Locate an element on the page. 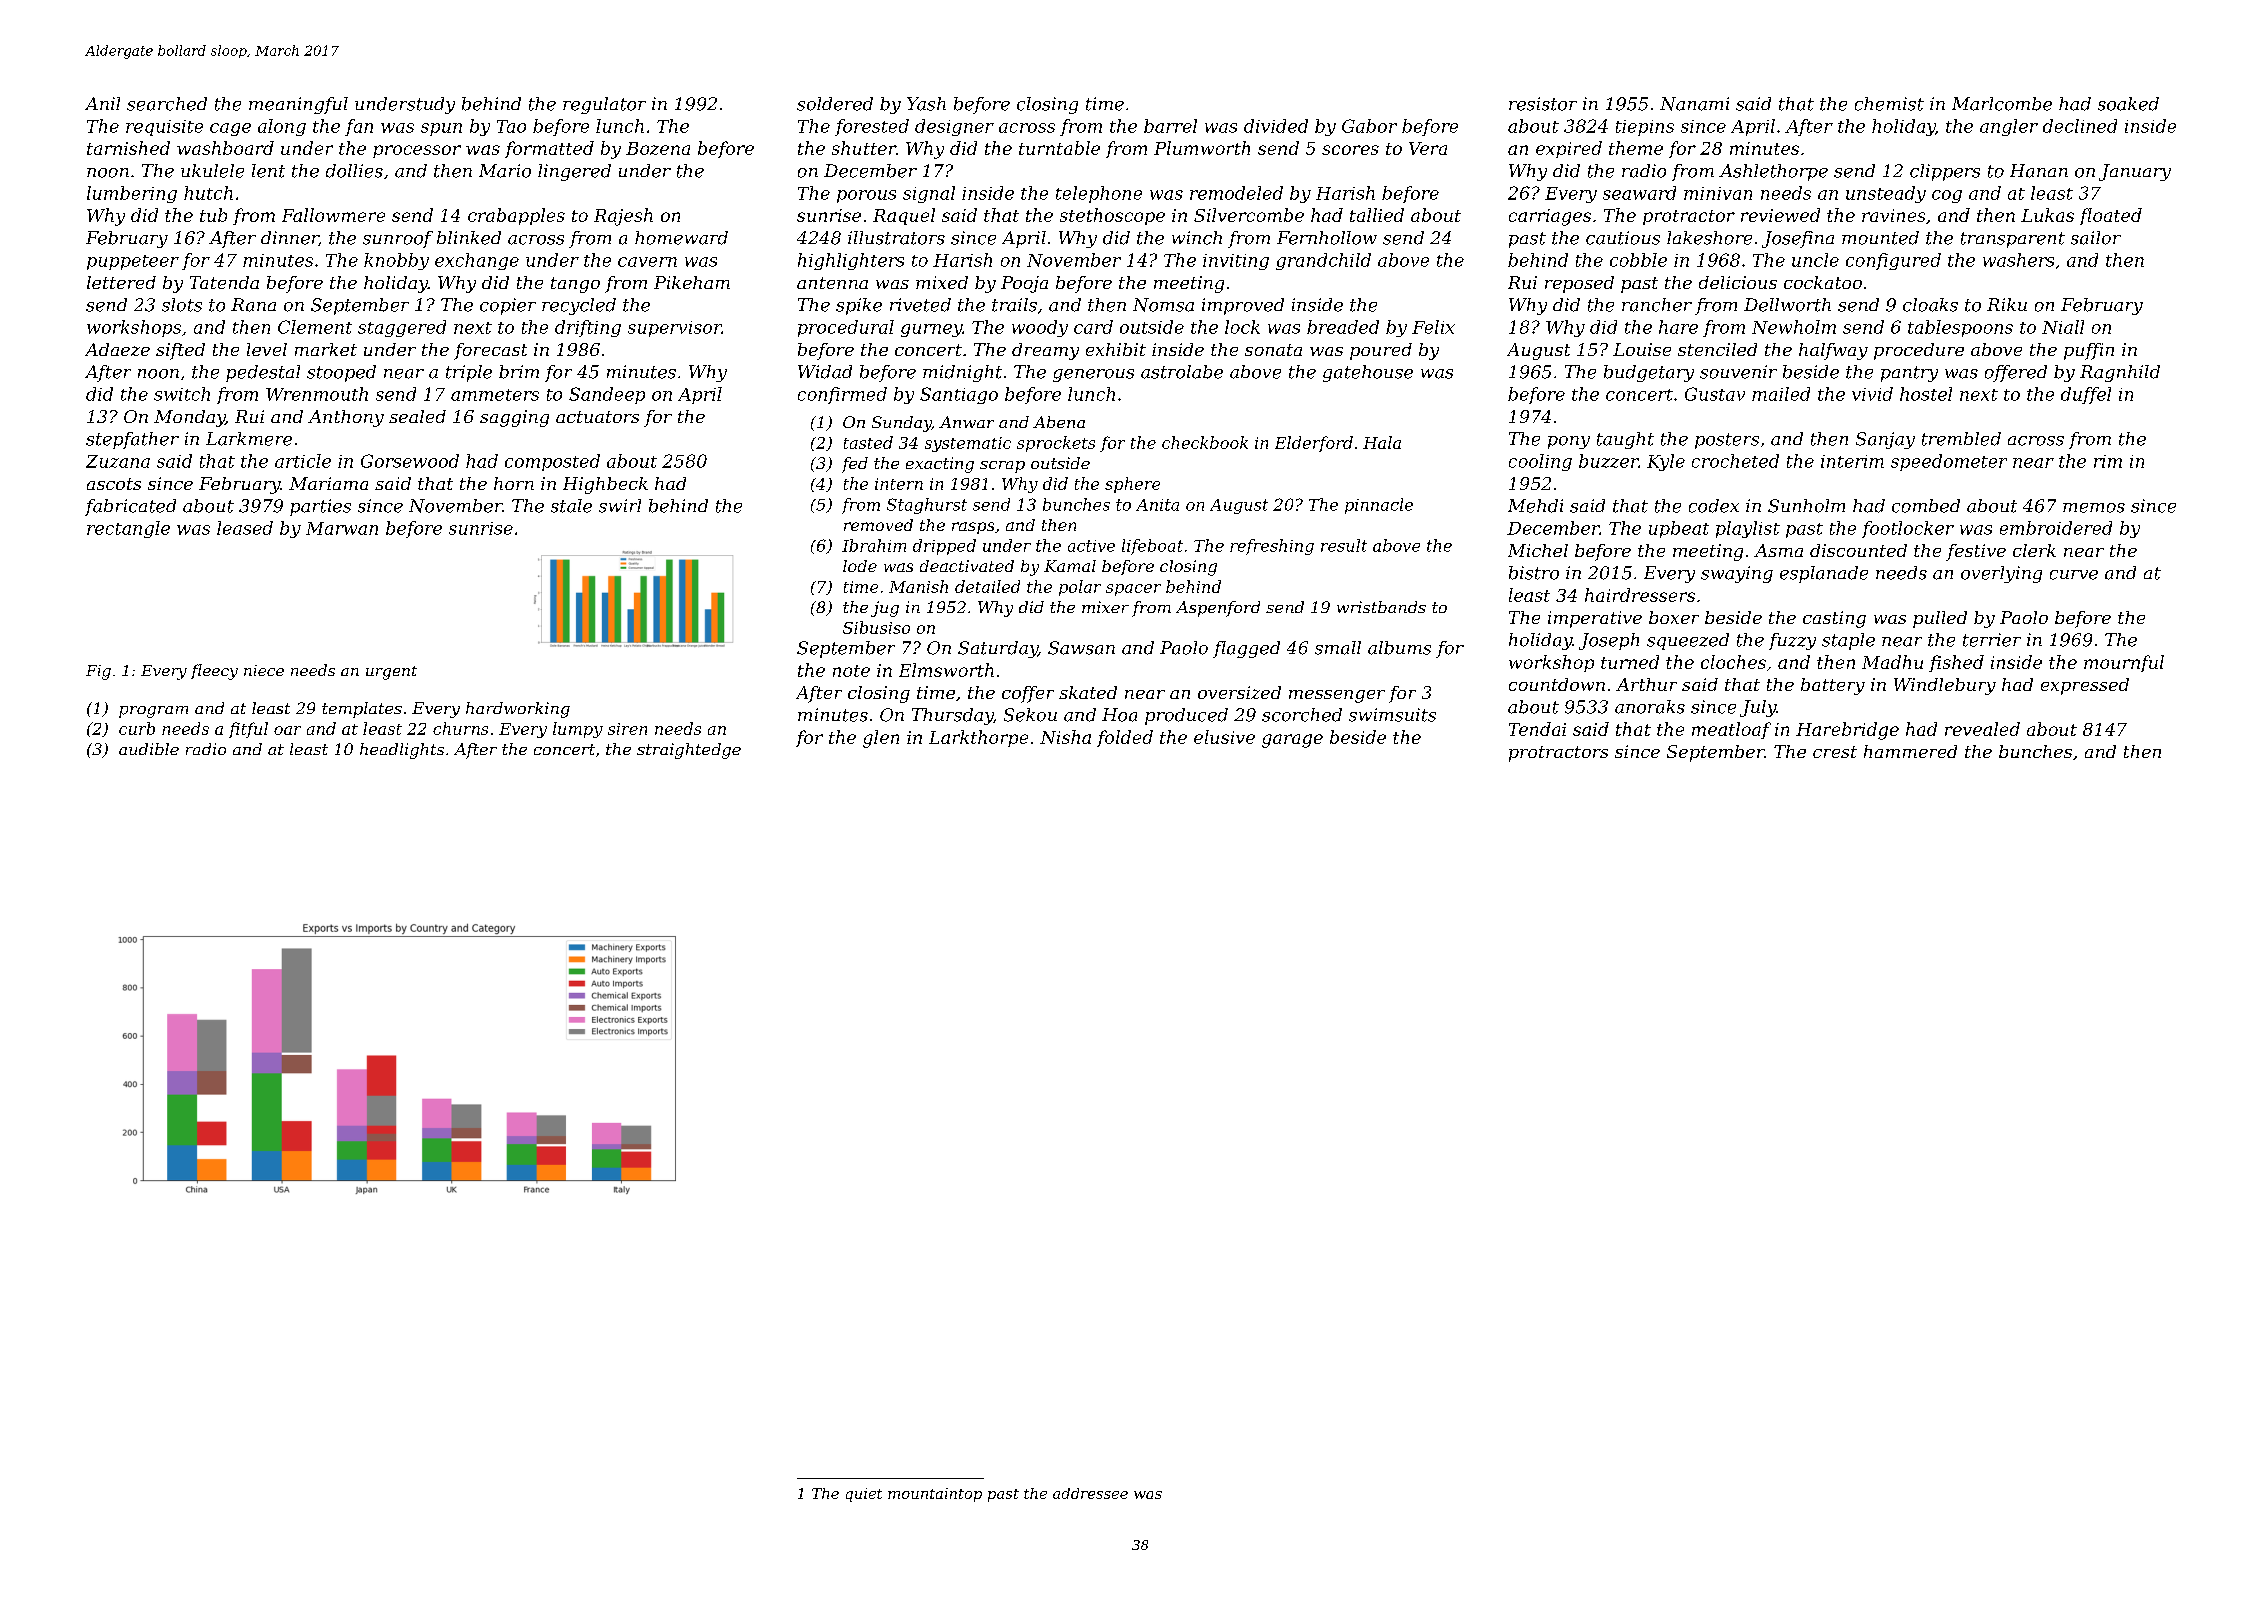 Image resolution: width=2264 pixels, height=1601 pixels. washboard is located at coordinates (225, 148).
